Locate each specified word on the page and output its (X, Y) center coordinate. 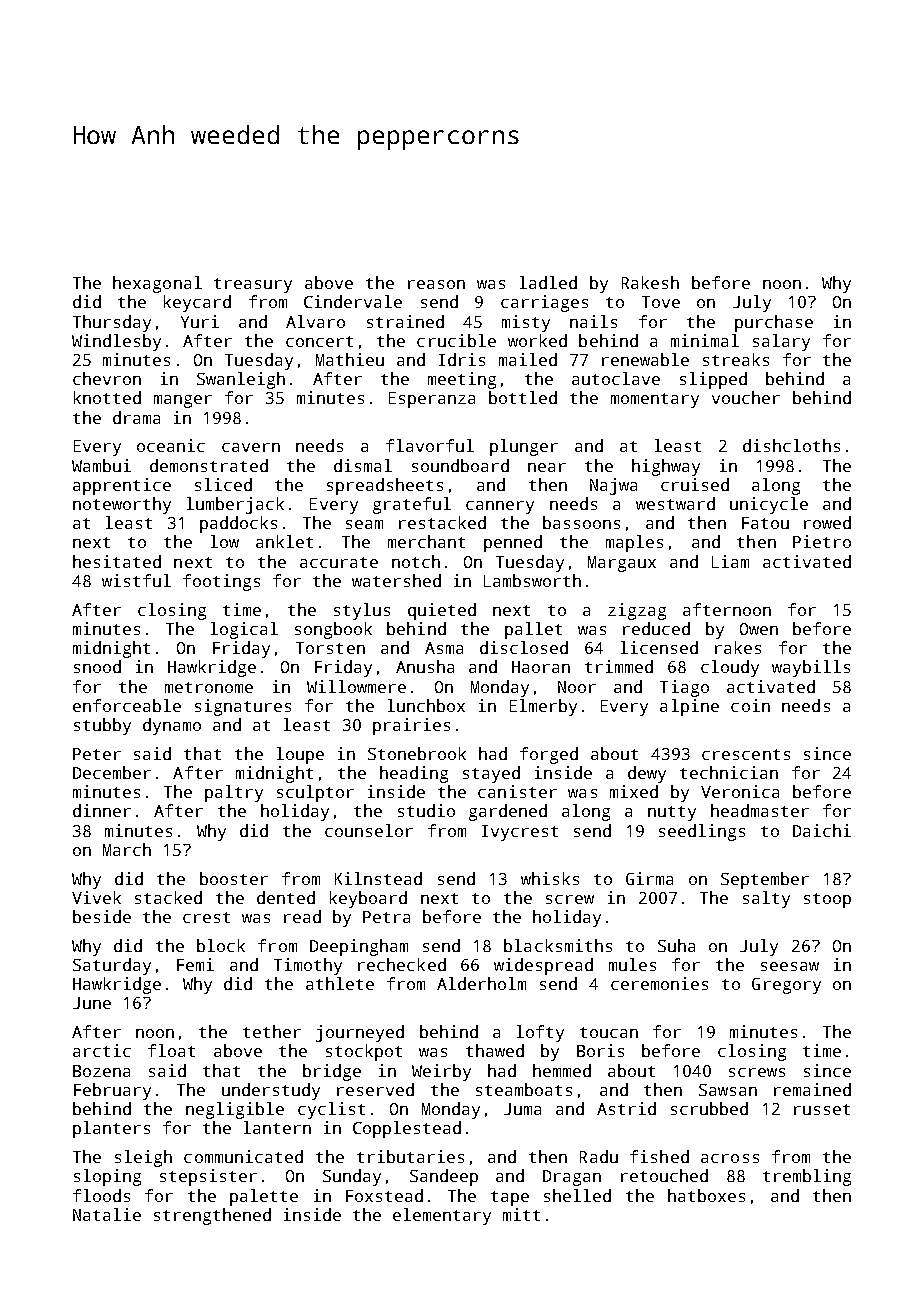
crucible (456, 340)
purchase (774, 323)
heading (414, 774)
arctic (102, 1050)
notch (416, 561)
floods (101, 1195)
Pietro (822, 541)
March (127, 849)
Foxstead (384, 1195)
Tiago (684, 688)
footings (221, 582)
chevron (107, 378)
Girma (649, 878)
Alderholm (481, 983)
